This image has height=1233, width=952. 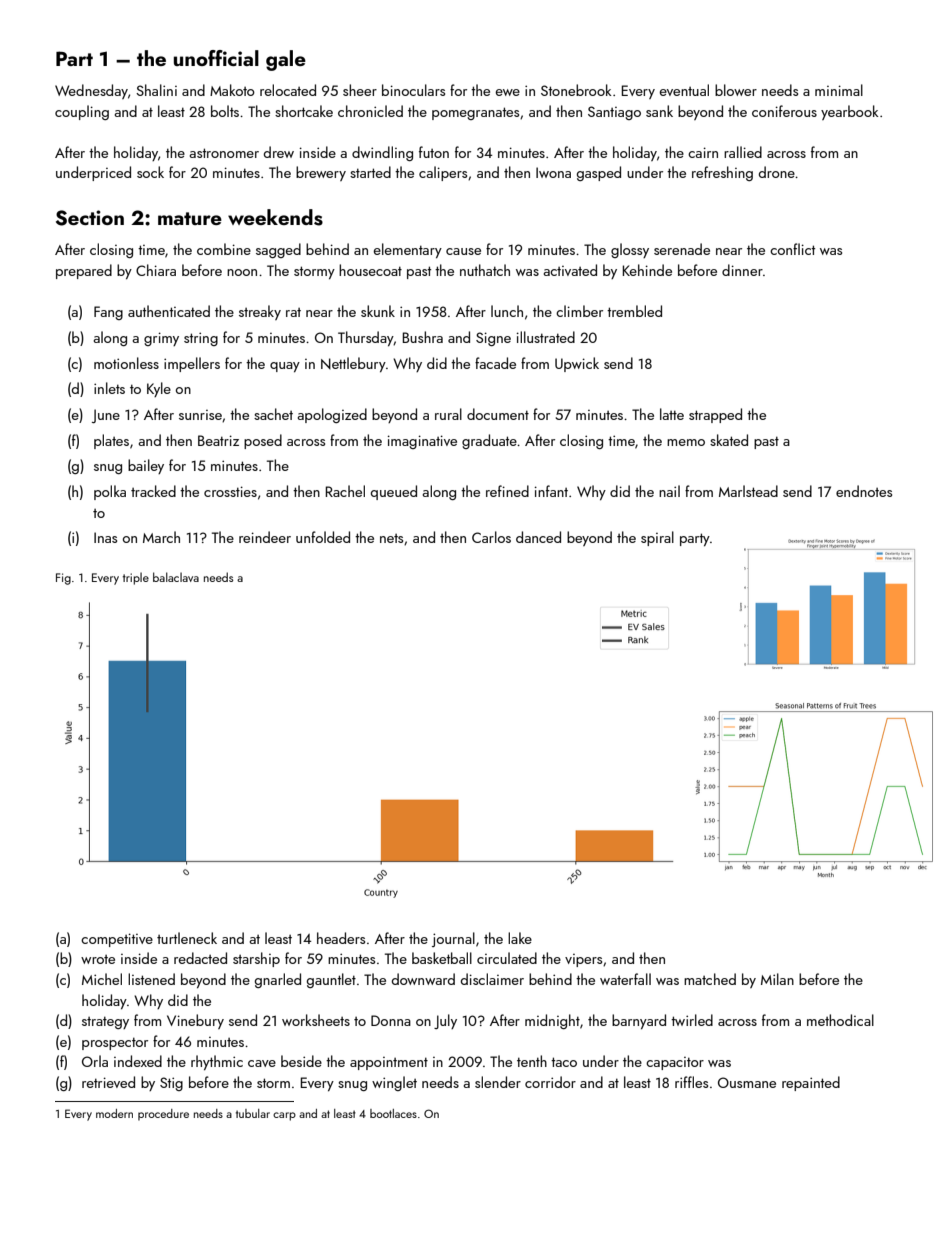 I want to click on bootlaces, so click(x=393, y=1113).
